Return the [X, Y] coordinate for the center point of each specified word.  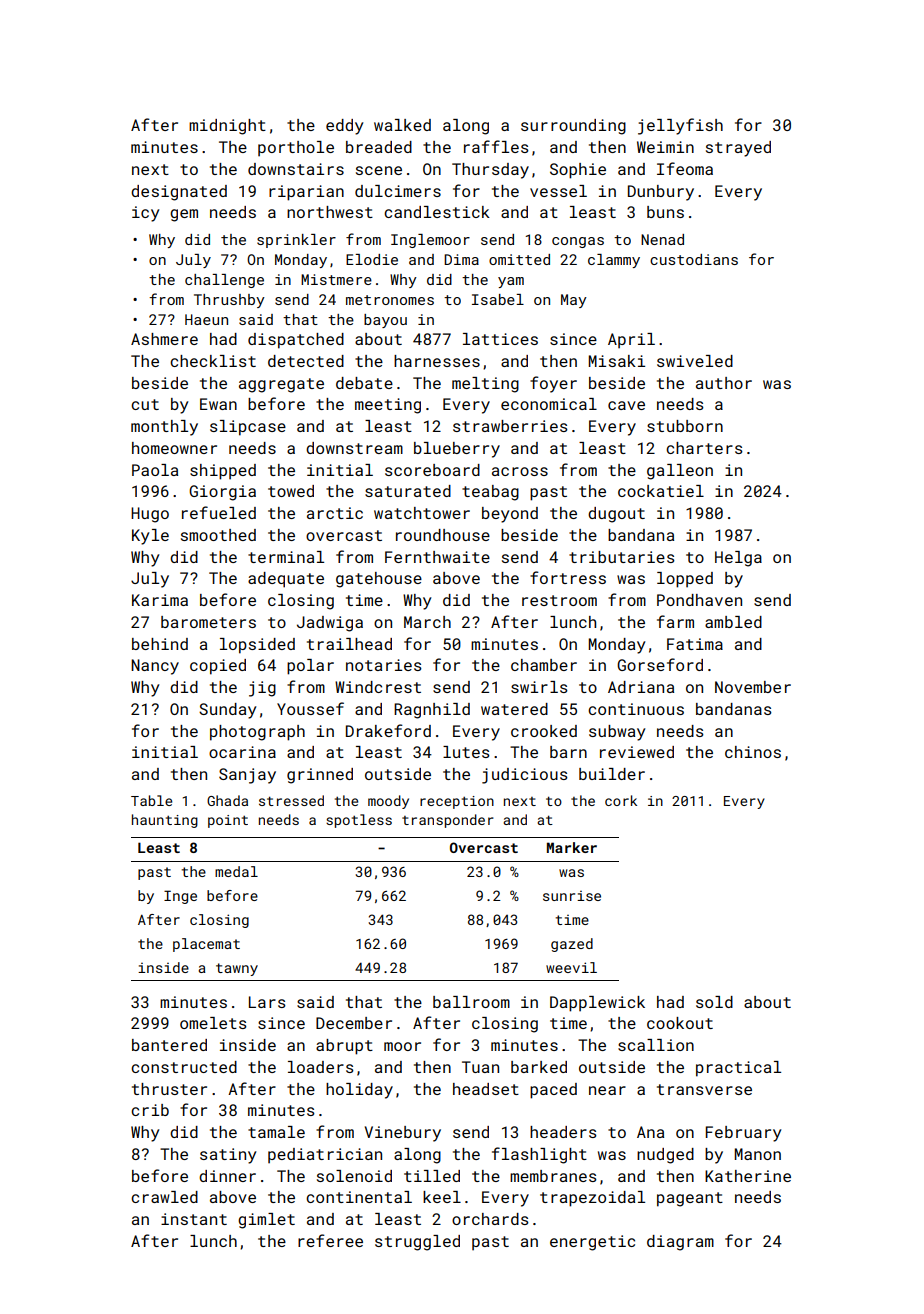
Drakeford [388, 730]
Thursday [490, 171]
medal [236, 871]
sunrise [572, 896]
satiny [228, 1156]
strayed [738, 149]
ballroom [471, 1002]
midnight [227, 127]
